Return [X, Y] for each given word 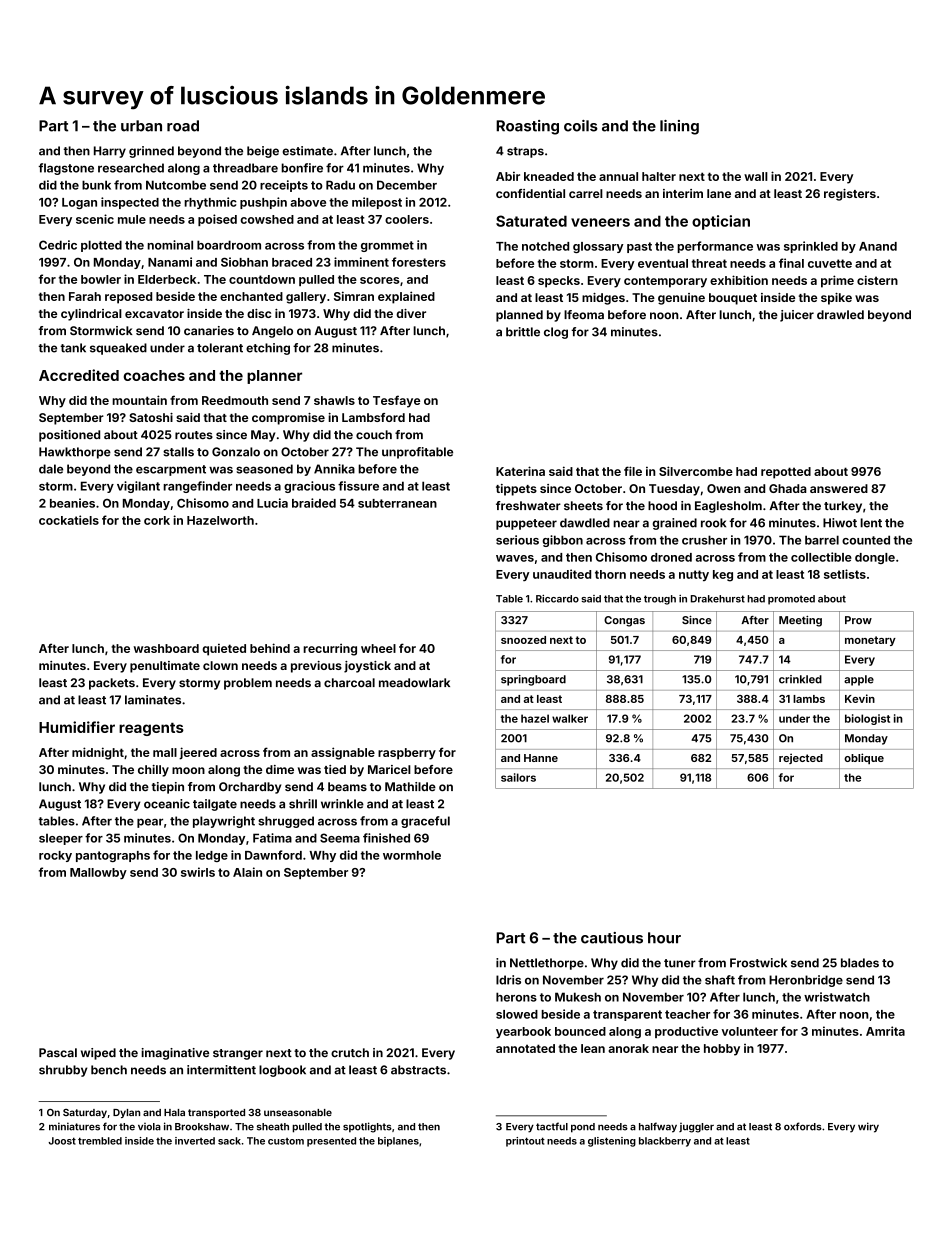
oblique [864, 758]
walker [570, 718]
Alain [247, 872]
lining [679, 127]
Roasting [527, 127]
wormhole [412, 855]
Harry [110, 152]
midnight [98, 753]
